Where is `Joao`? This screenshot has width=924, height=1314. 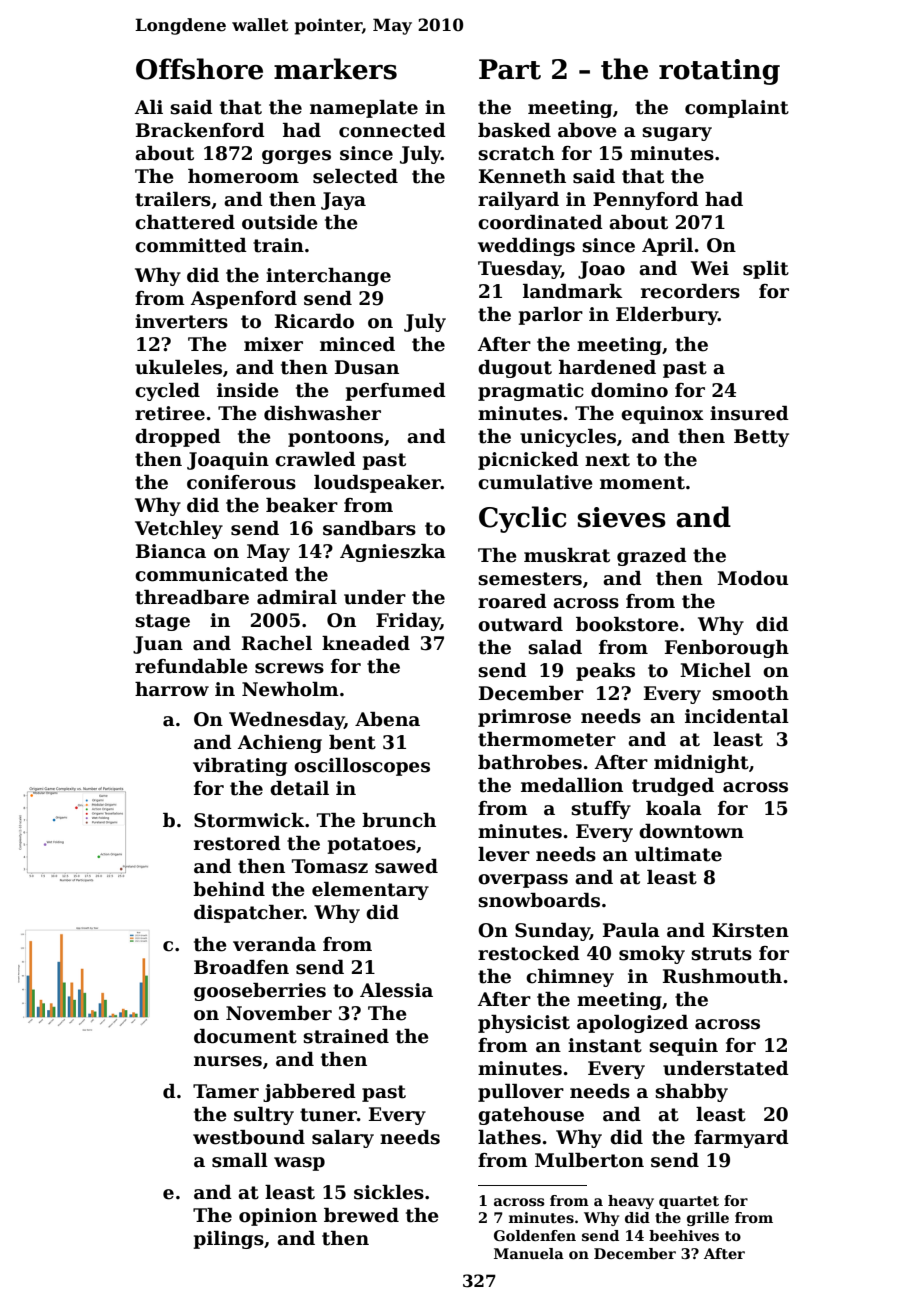
Joao is located at coordinates (601, 270).
